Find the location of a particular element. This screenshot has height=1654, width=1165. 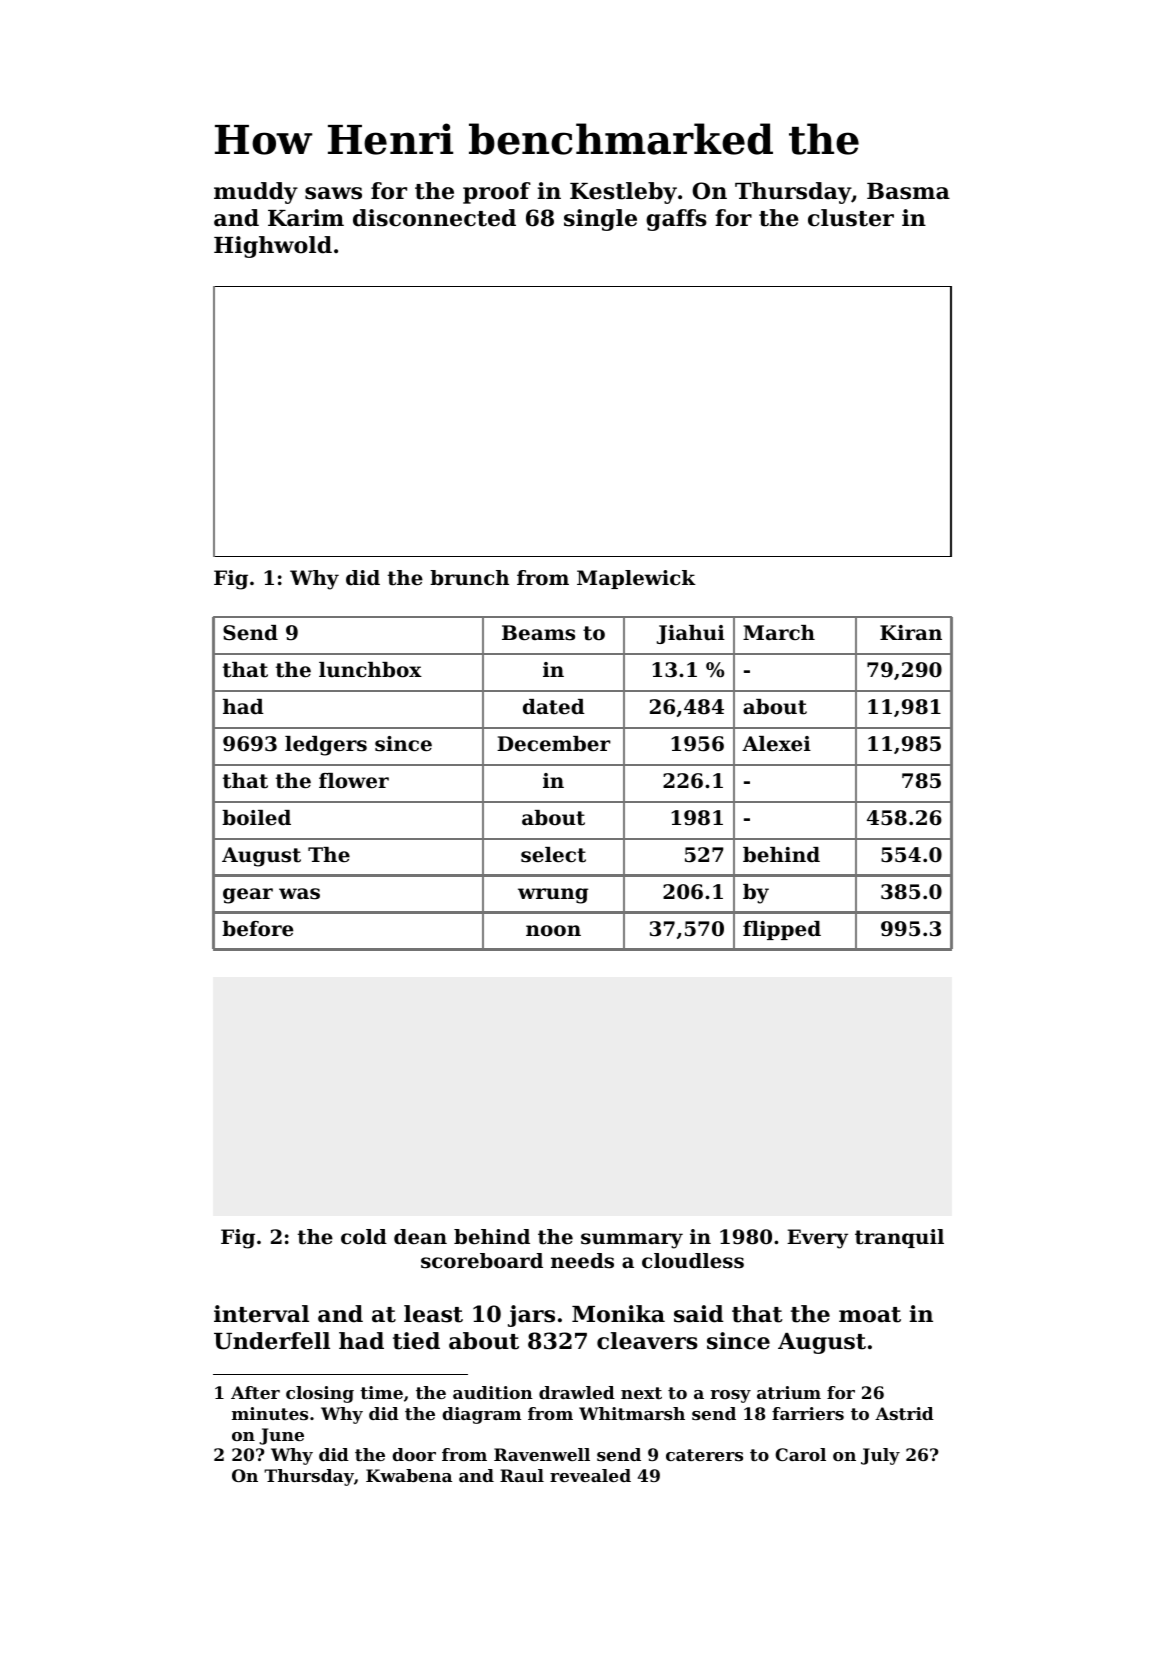

single is located at coordinates (600, 220).
